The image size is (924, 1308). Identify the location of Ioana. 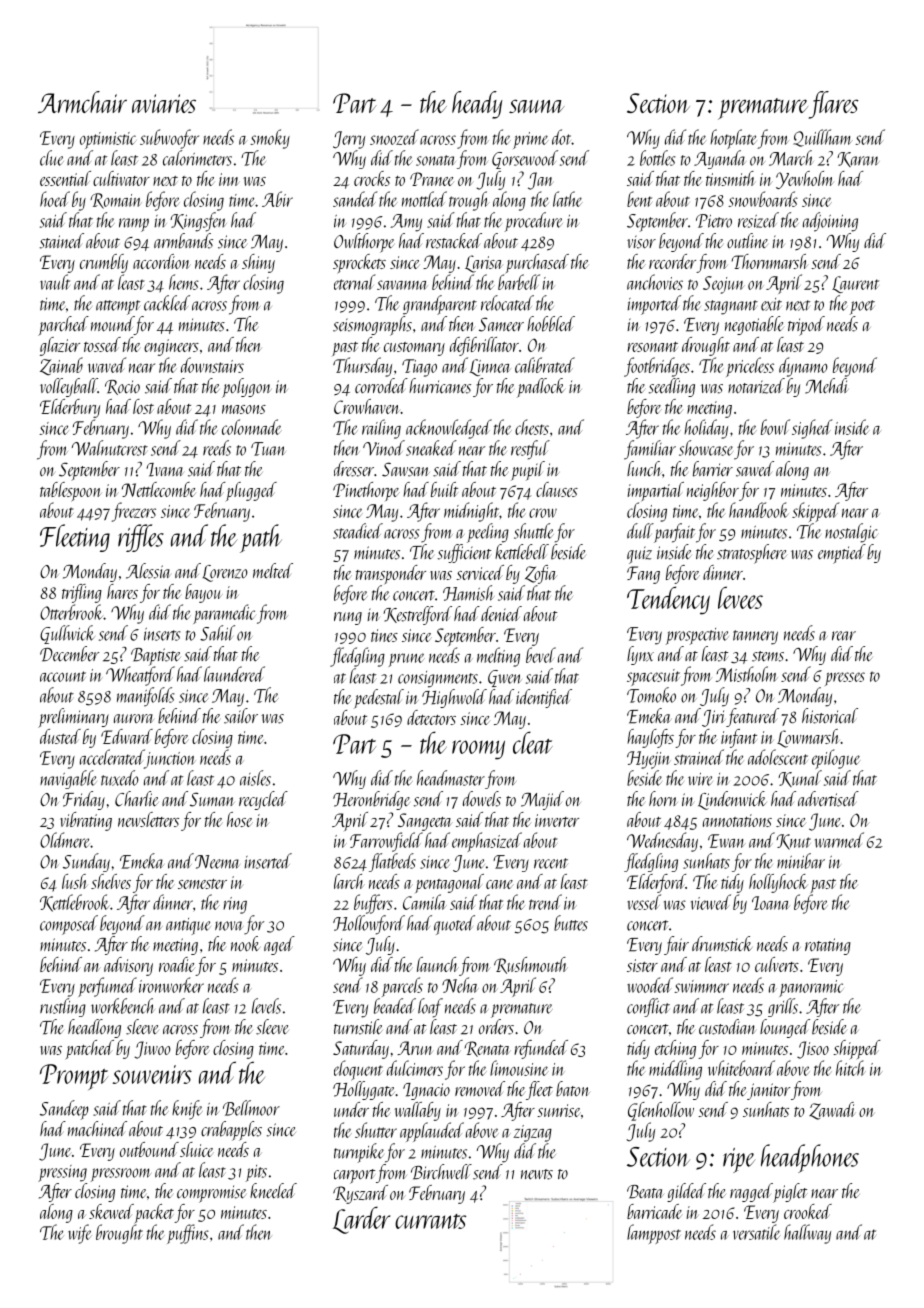
(770, 903).
